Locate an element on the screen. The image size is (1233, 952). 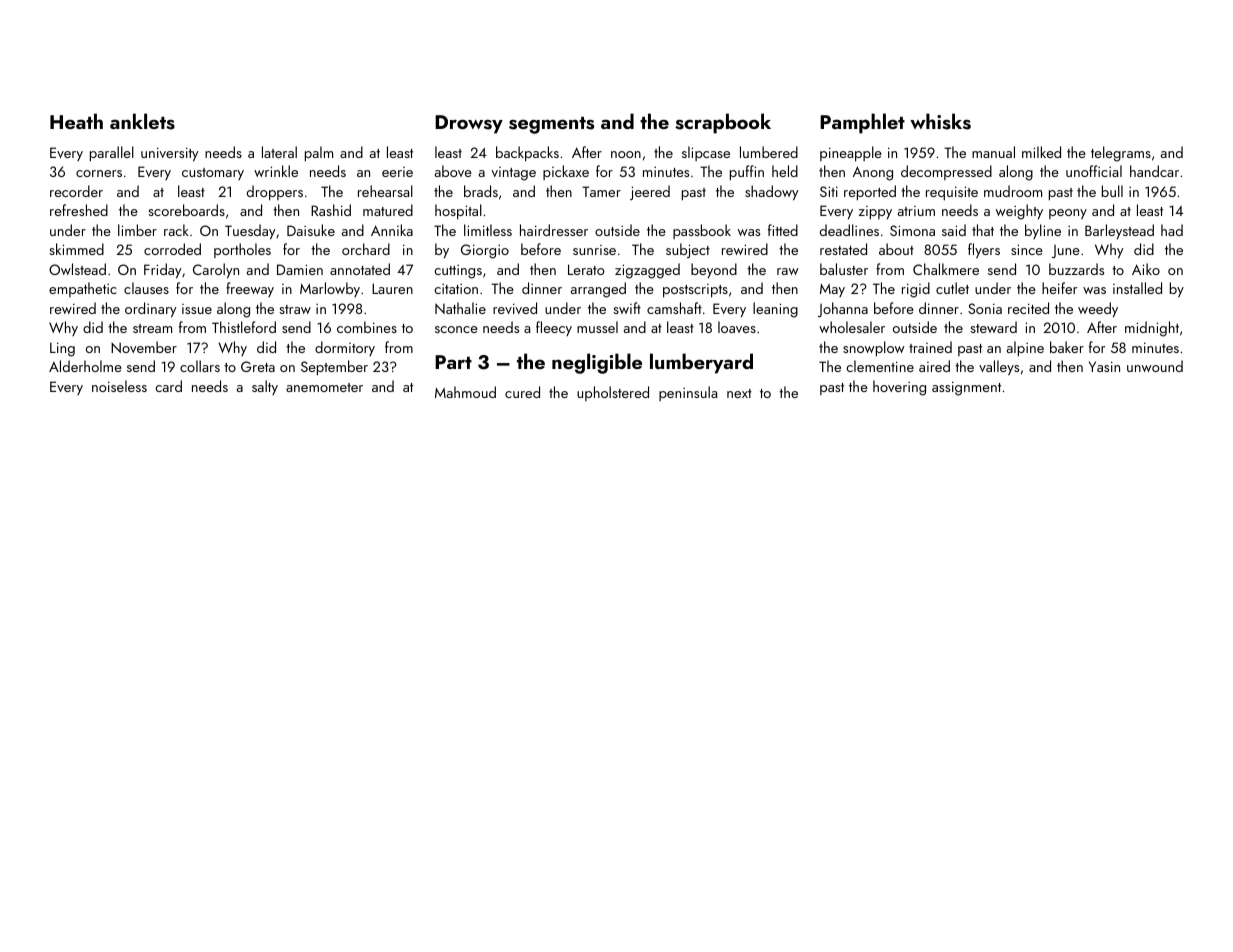
parallel is located at coordinates (112, 153).
